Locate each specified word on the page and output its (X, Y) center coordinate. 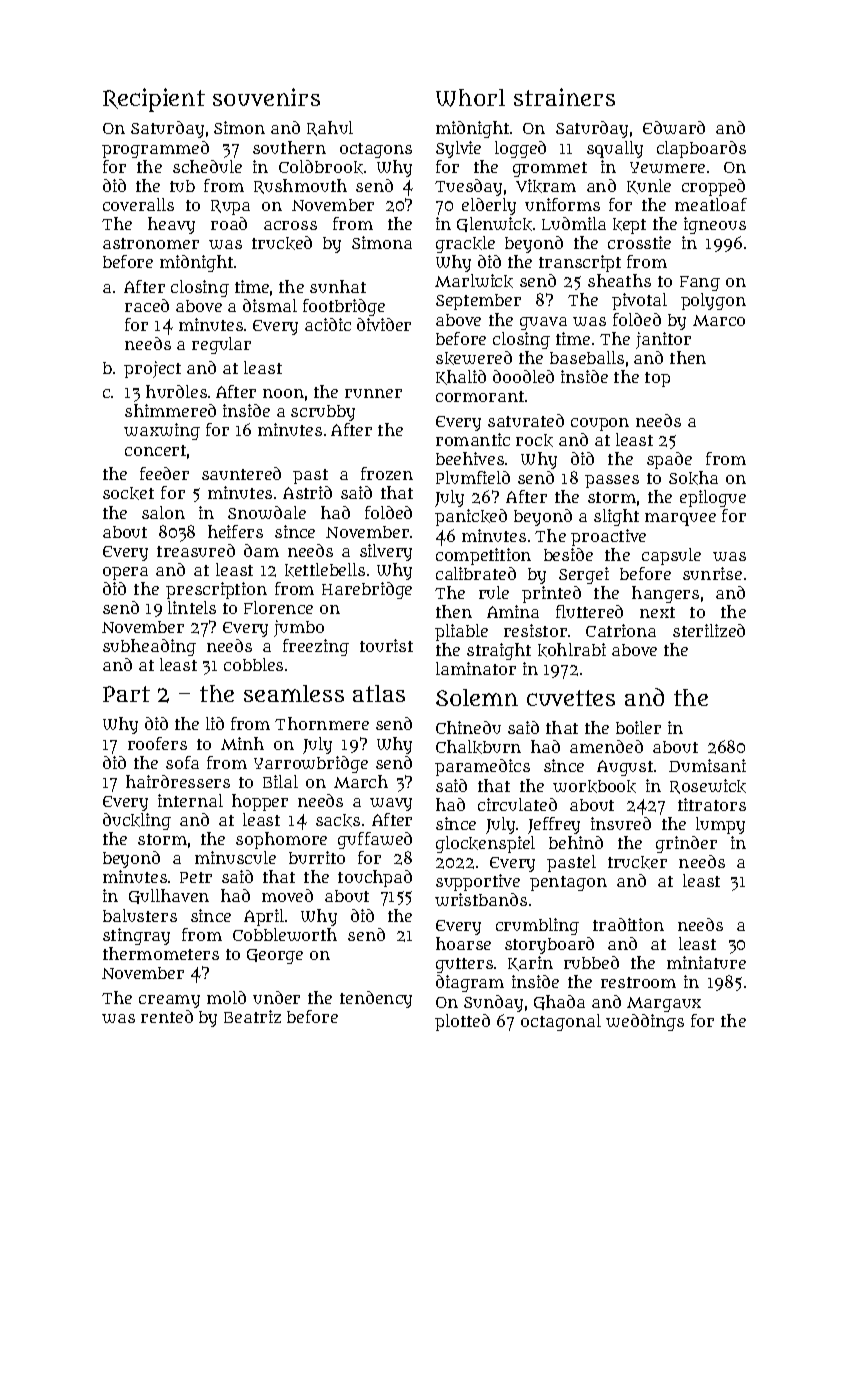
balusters (140, 915)
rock (534, 440)
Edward (674, 127)
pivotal (639, 301)
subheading (149, 647)
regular (221, 345)
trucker (637, 862)
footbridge (344, 307)
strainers (564, 97)
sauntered (241, 473)
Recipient (154, 100)
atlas (379, 693)
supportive (478, 882)
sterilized (709, 630)
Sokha (693, 478)
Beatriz (252, 1016)
